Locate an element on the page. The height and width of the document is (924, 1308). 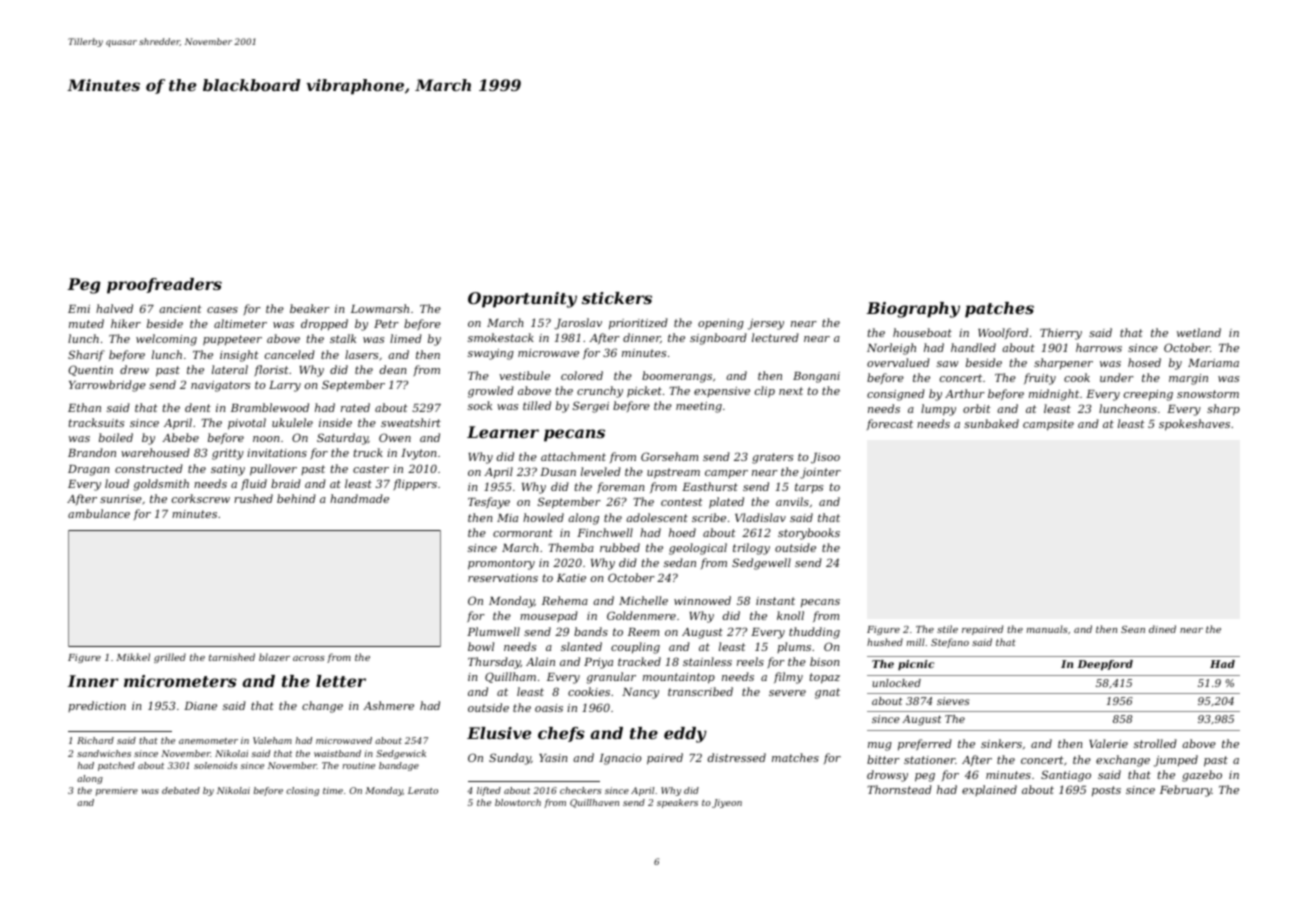
Dragan is located at coordinates (88, 470).
